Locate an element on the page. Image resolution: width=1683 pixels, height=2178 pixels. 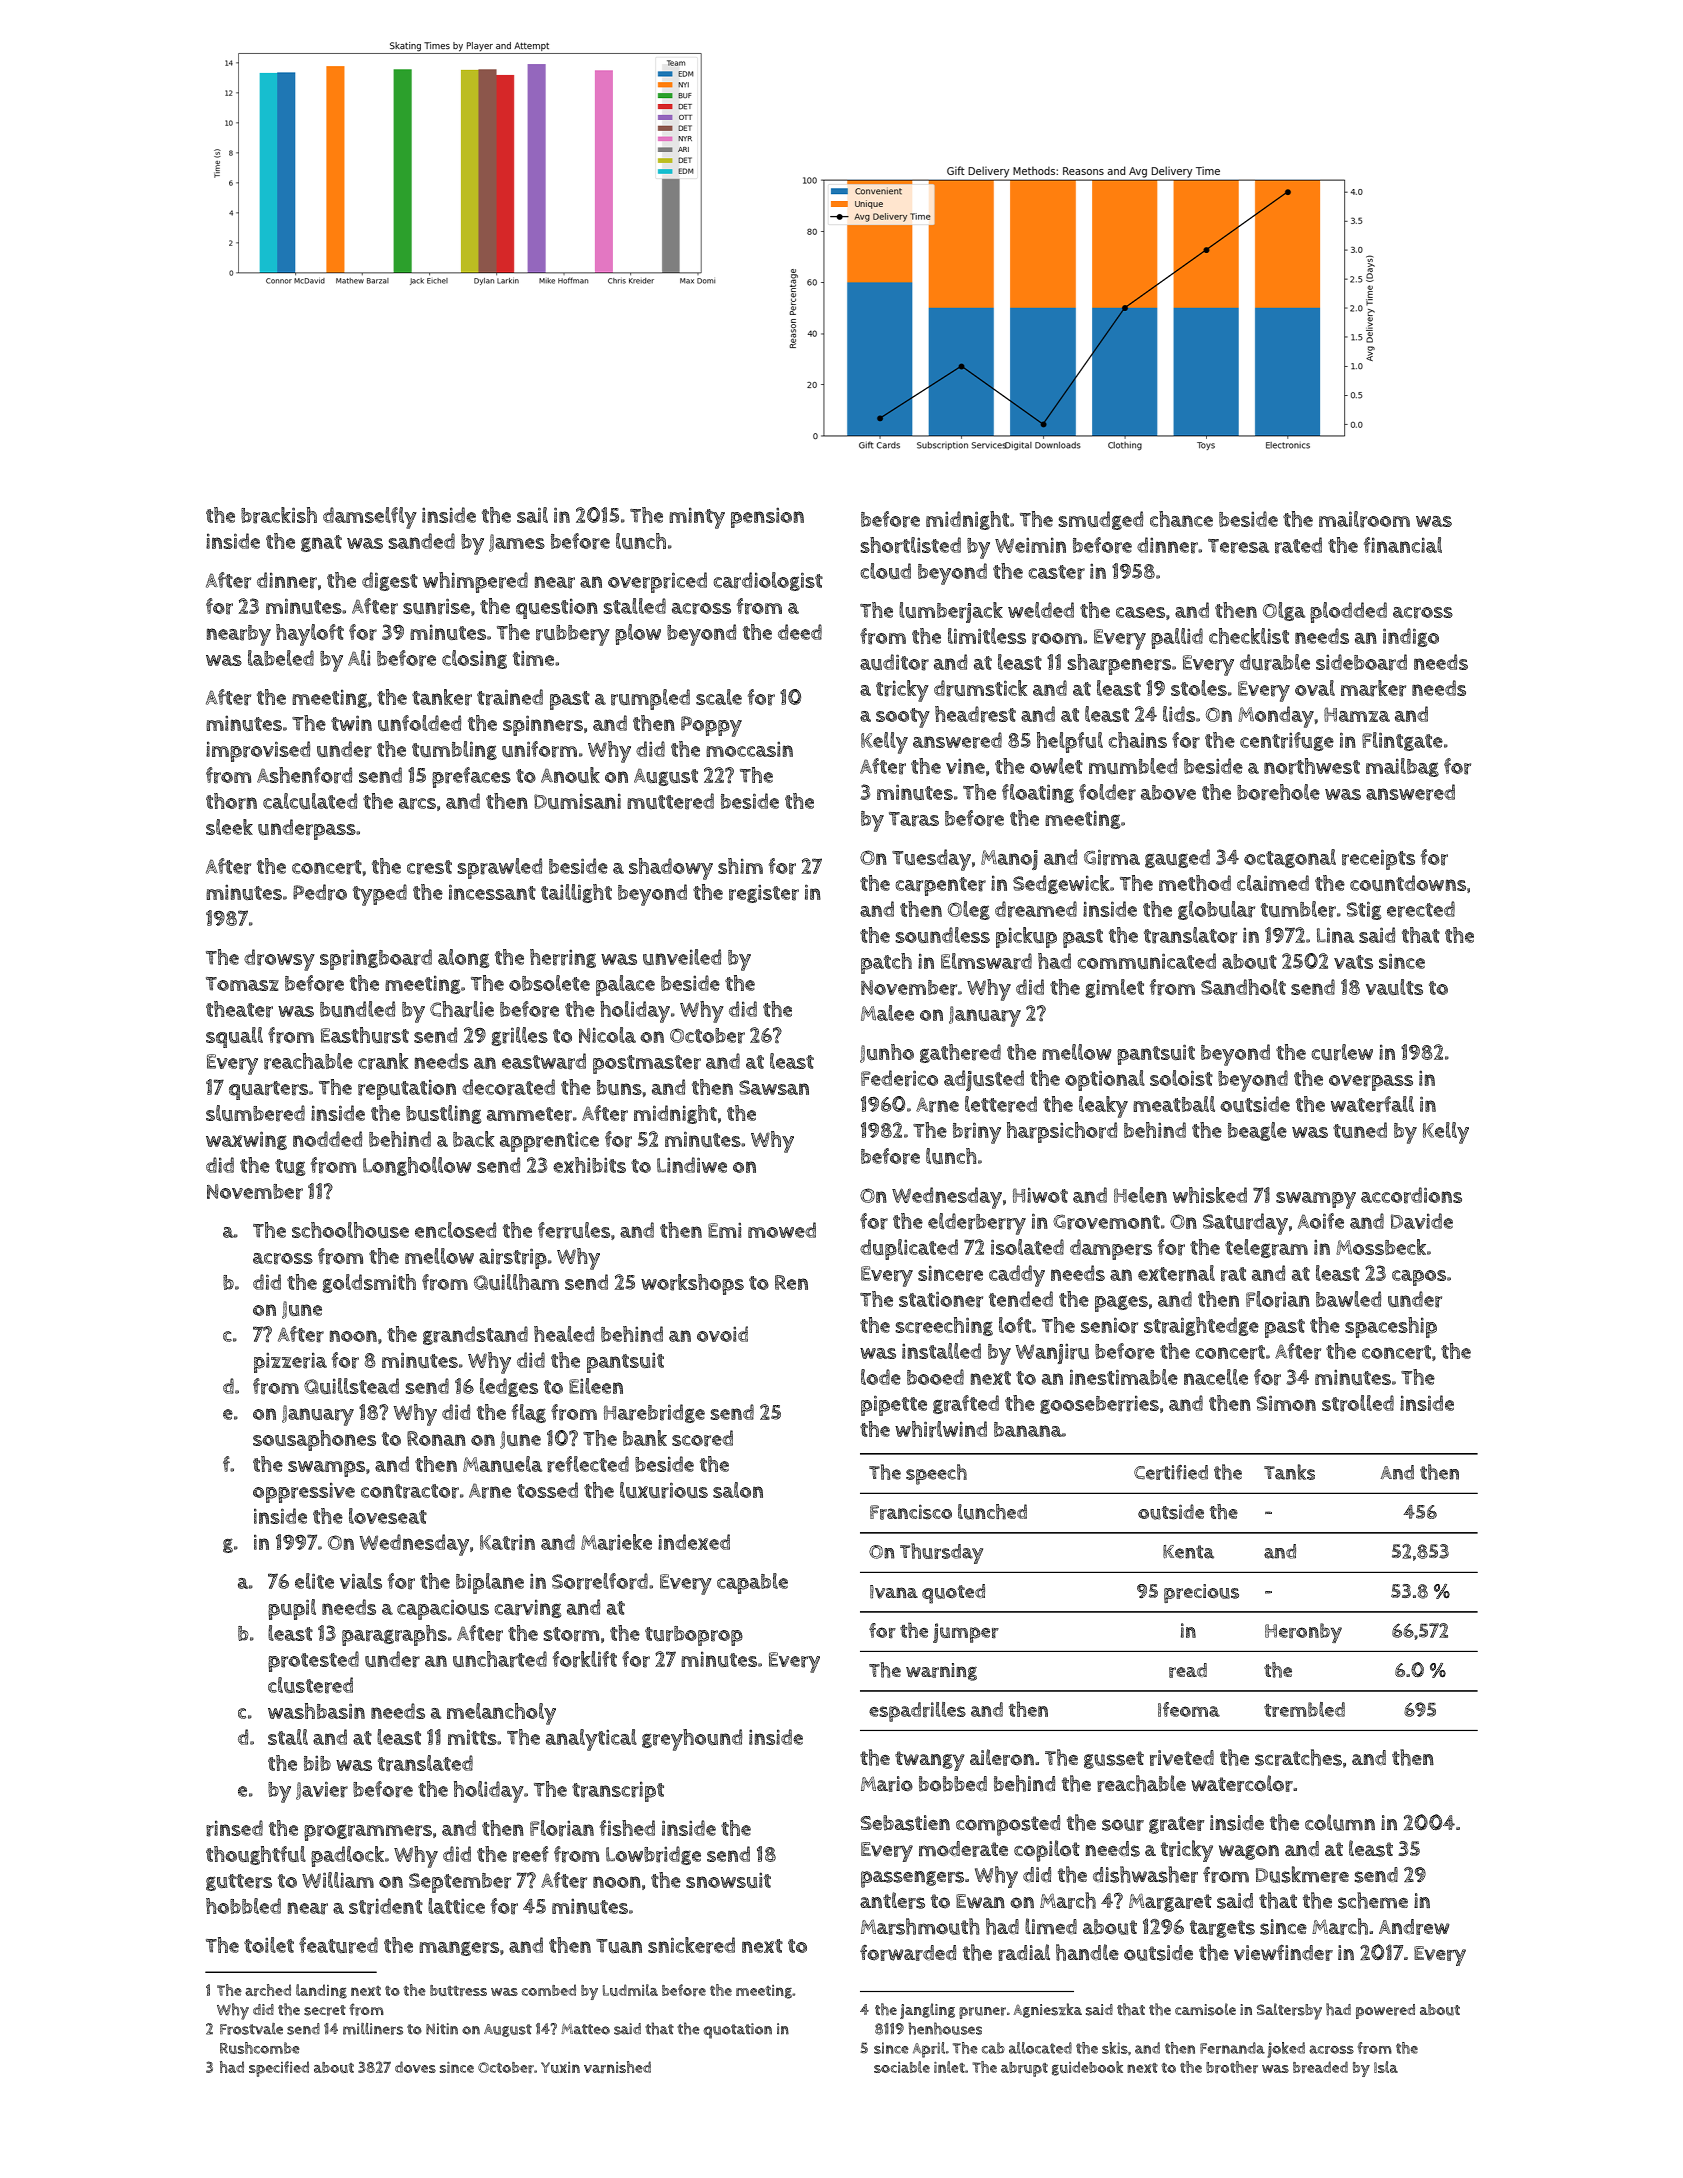
unveiled is located at coordinates (682, 957).
